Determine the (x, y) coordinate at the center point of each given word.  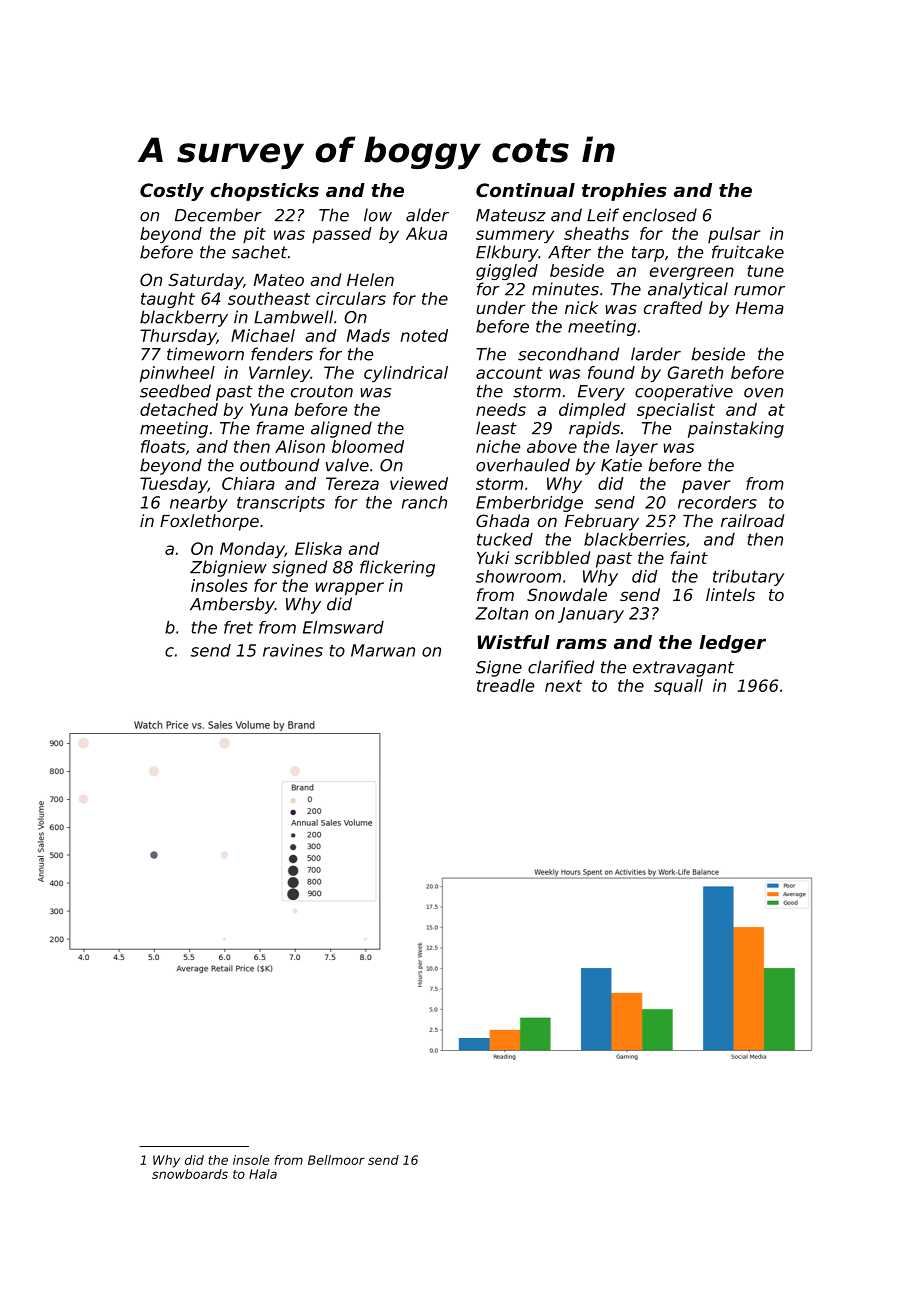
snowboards (190, 1174)
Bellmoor (336, 1160)
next (563, 686)
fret (238, 627)
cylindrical (406, 374)
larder (656, 354)
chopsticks (264, 192)
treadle (505, 685)
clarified (561, 667)
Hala (263, 1174)
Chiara (248, 483)
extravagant (683, 669)
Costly (172, 192)
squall (678, 687)
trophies (624, 192)
